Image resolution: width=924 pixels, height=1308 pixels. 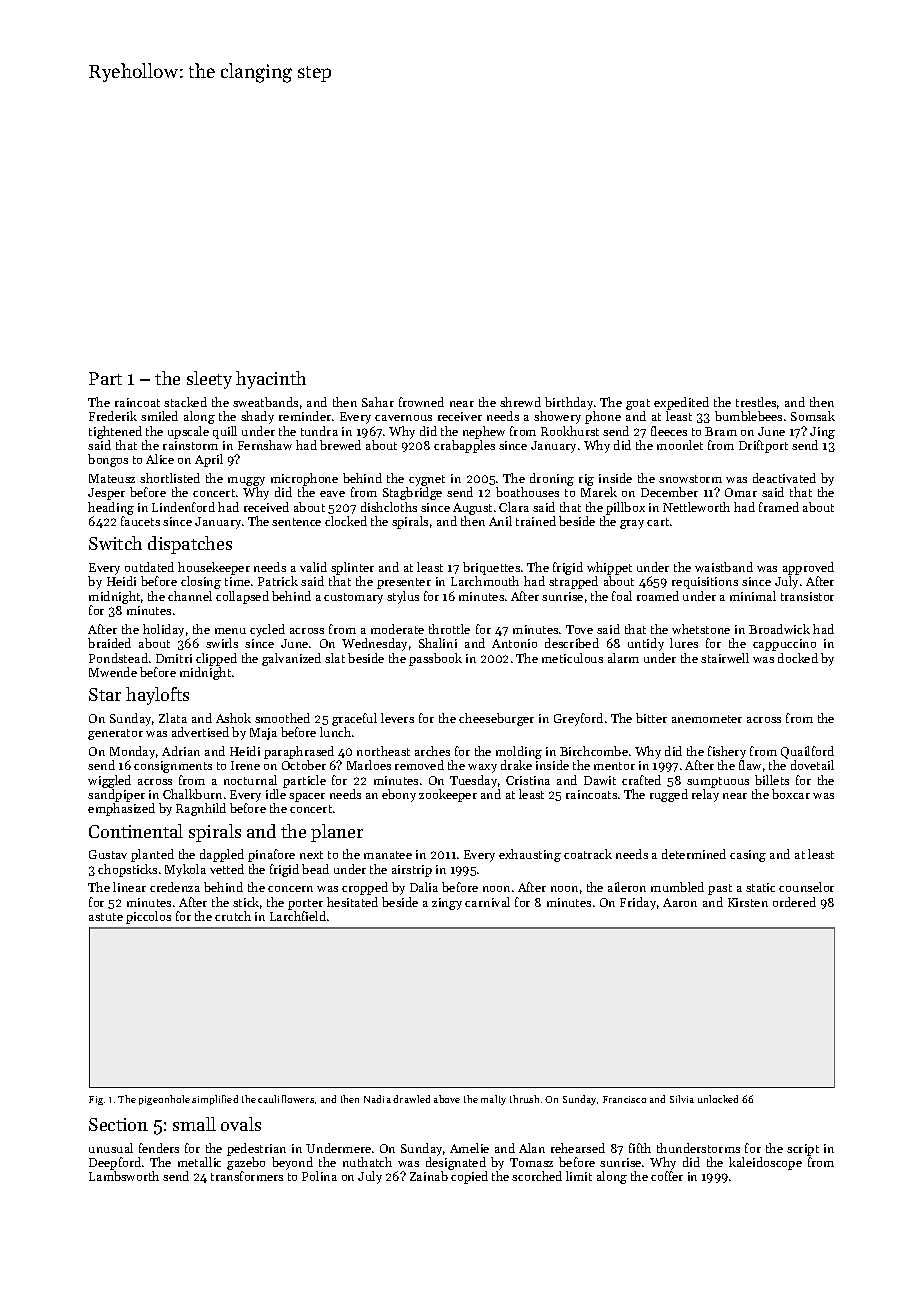 What do you see at coordinates (291, 659) in the screenshot?
I see `galvanized` at bounding box center [291, 659].
